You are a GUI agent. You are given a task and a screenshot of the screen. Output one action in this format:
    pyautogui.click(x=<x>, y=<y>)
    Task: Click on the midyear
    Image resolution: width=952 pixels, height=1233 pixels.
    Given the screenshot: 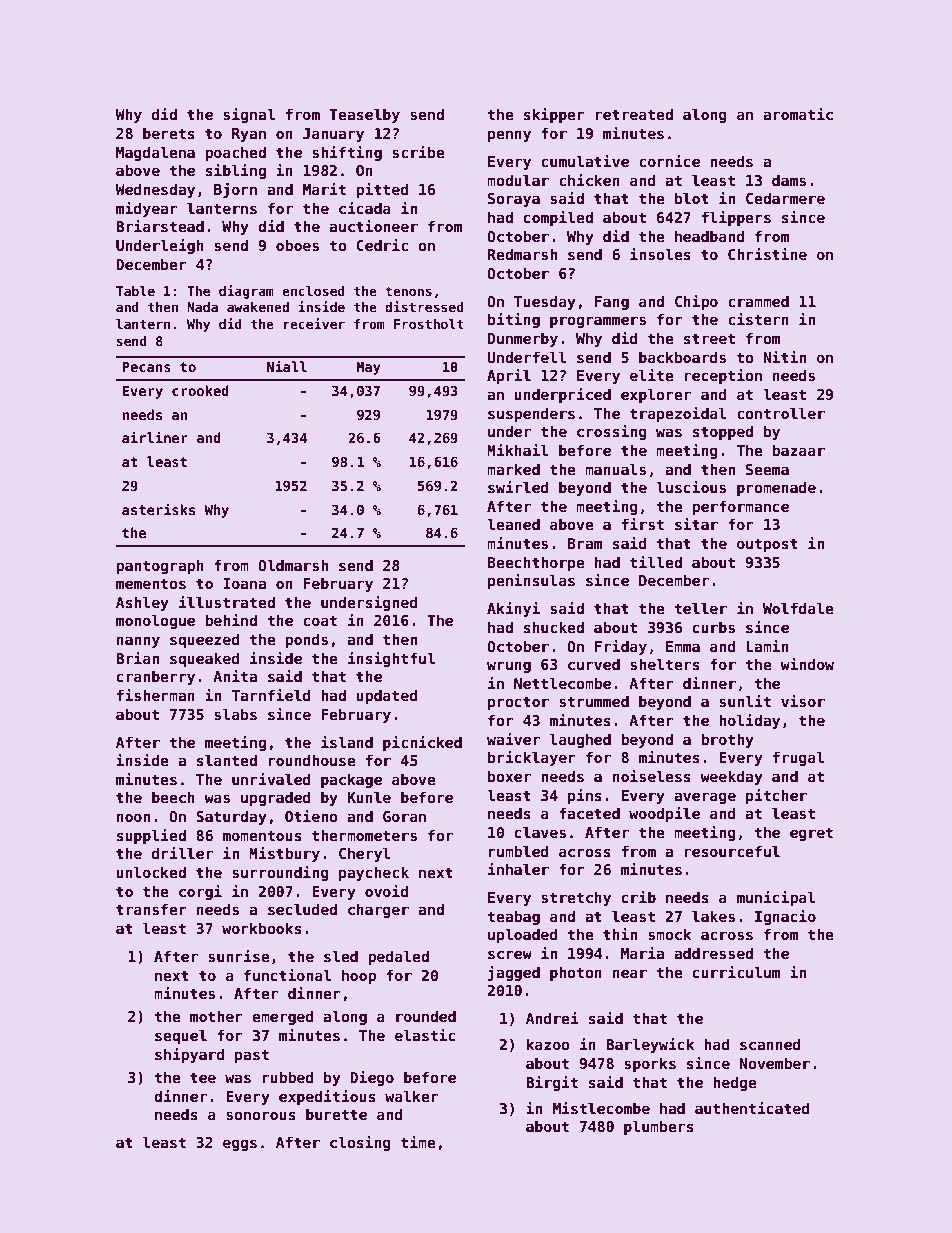 What is the action you would take?
    pyautogui.click(x=147, y=209)
